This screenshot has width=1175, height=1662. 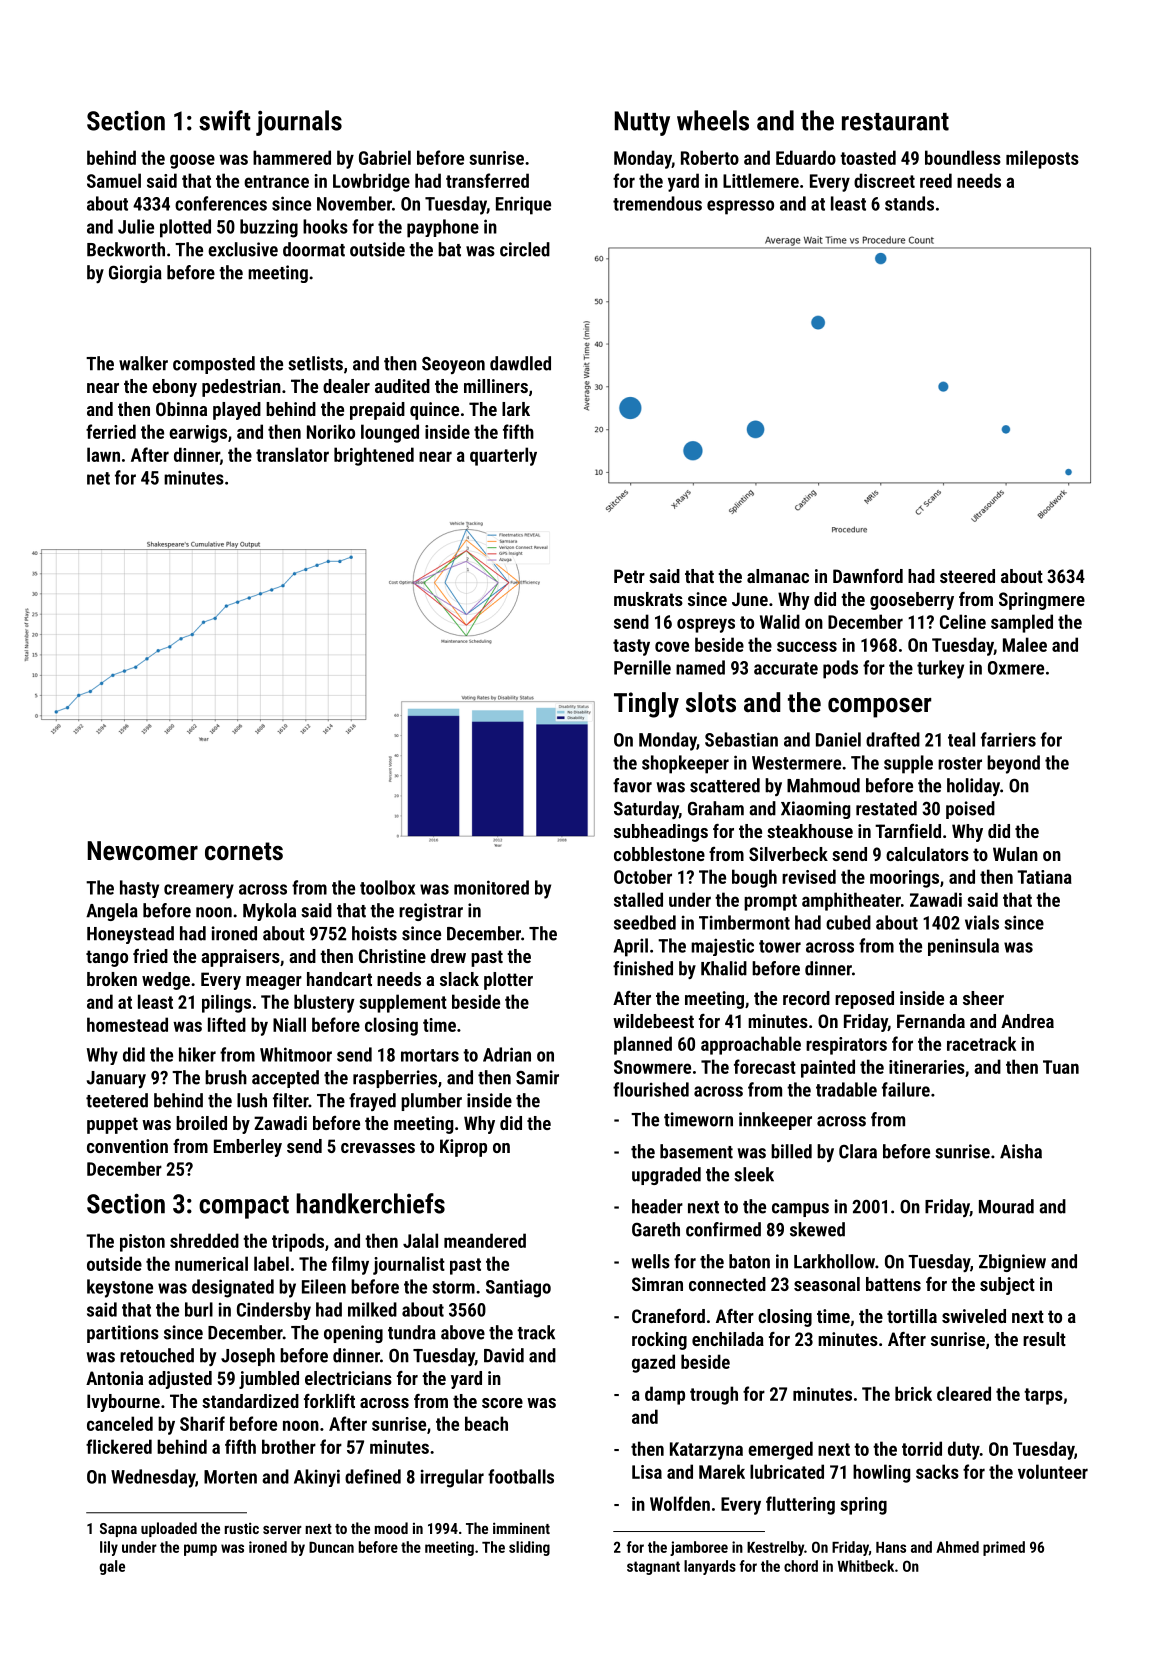 What do you see at coordinates (225, 120) in the screenshot?
I see `swift` at bounding box center [225, 120].
